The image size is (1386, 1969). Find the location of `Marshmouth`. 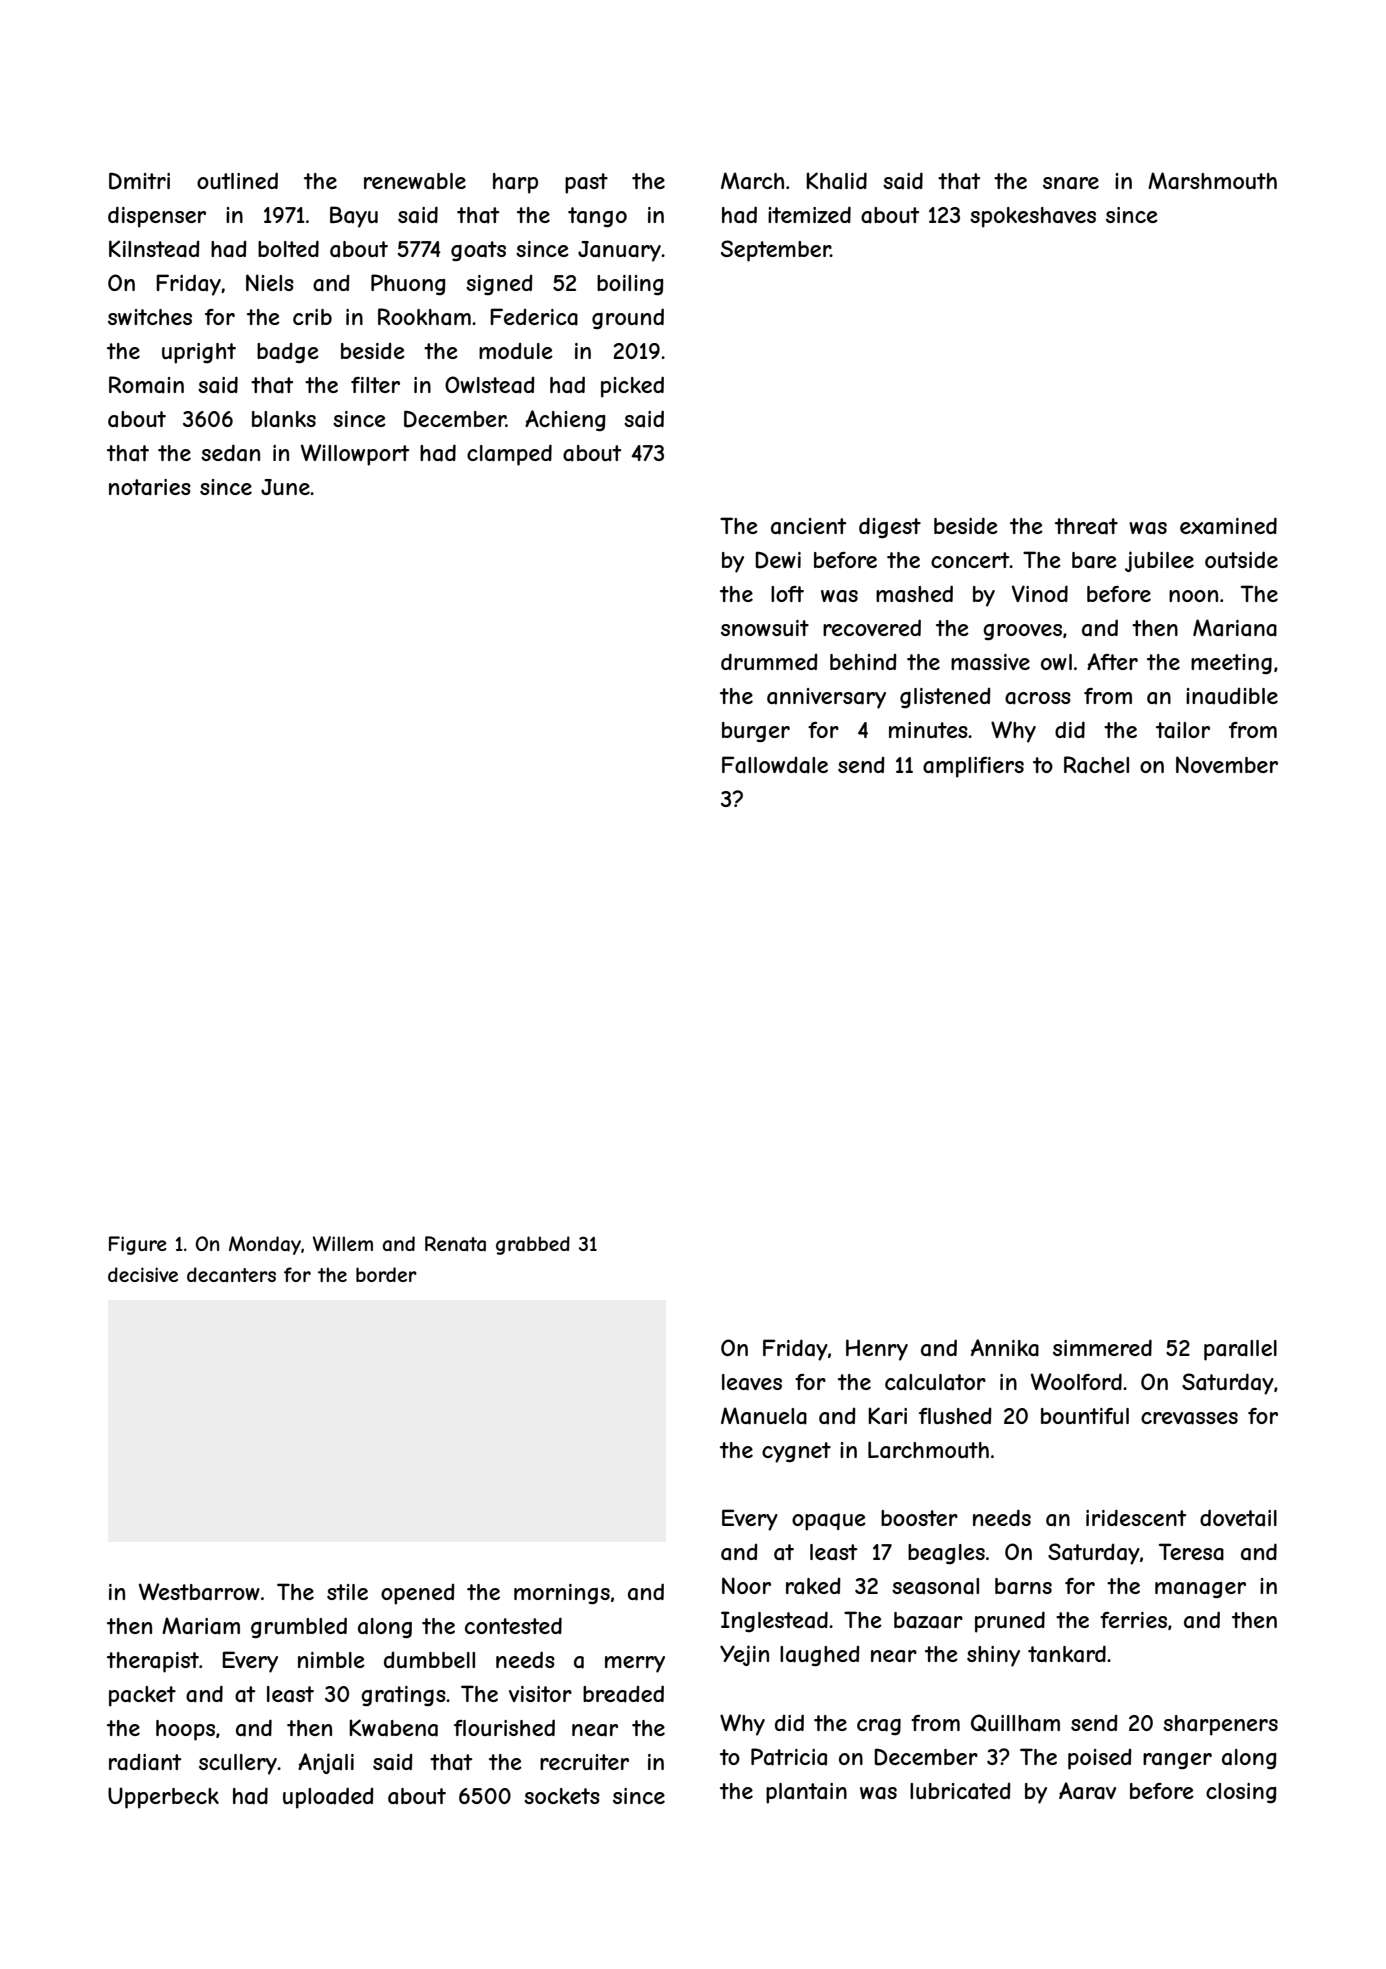

Marshmouth is located at coordinates (1212, 181).
